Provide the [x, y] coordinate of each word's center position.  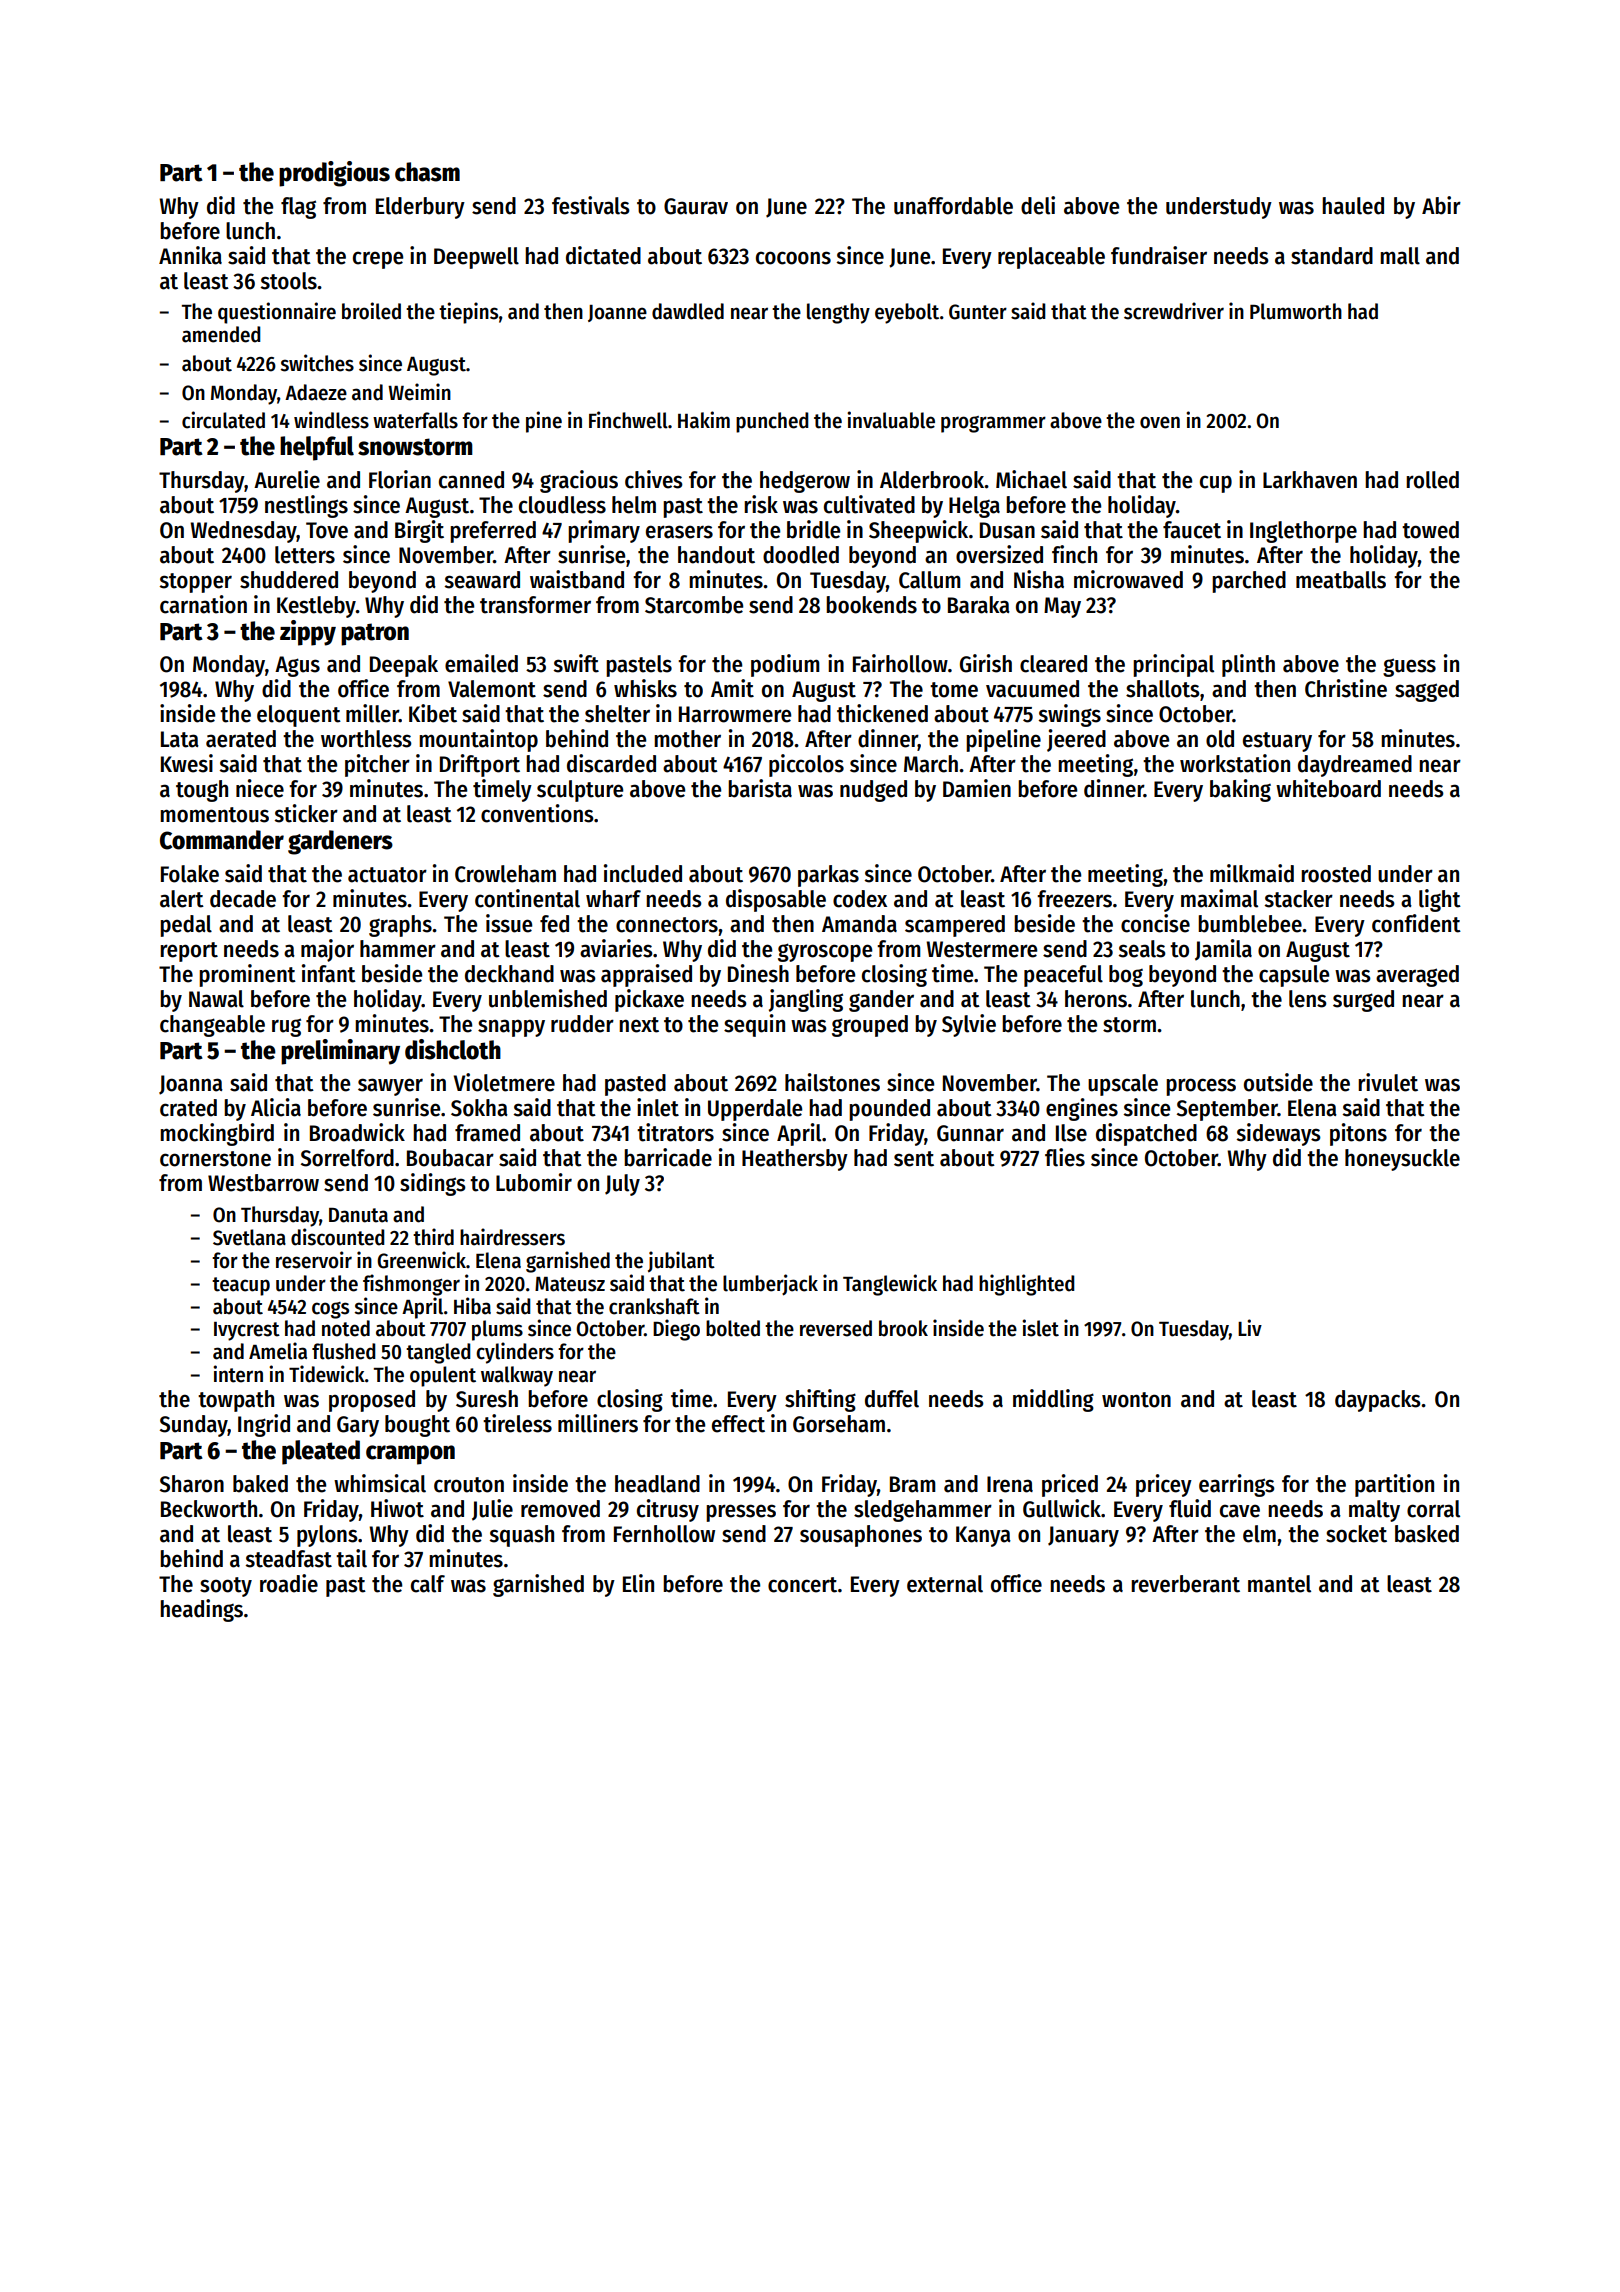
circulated [223, 420]
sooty [226, 1587]
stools [288, 281]
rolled [1432, 480]
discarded [611, 763]
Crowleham [505, 874]
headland [657, 1484]
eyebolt [907, 313]
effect [738, 1424]
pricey [1164, 1485]
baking [1240, 790]
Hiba [472, 1306]
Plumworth [1296, 311]
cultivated [869, 504]
